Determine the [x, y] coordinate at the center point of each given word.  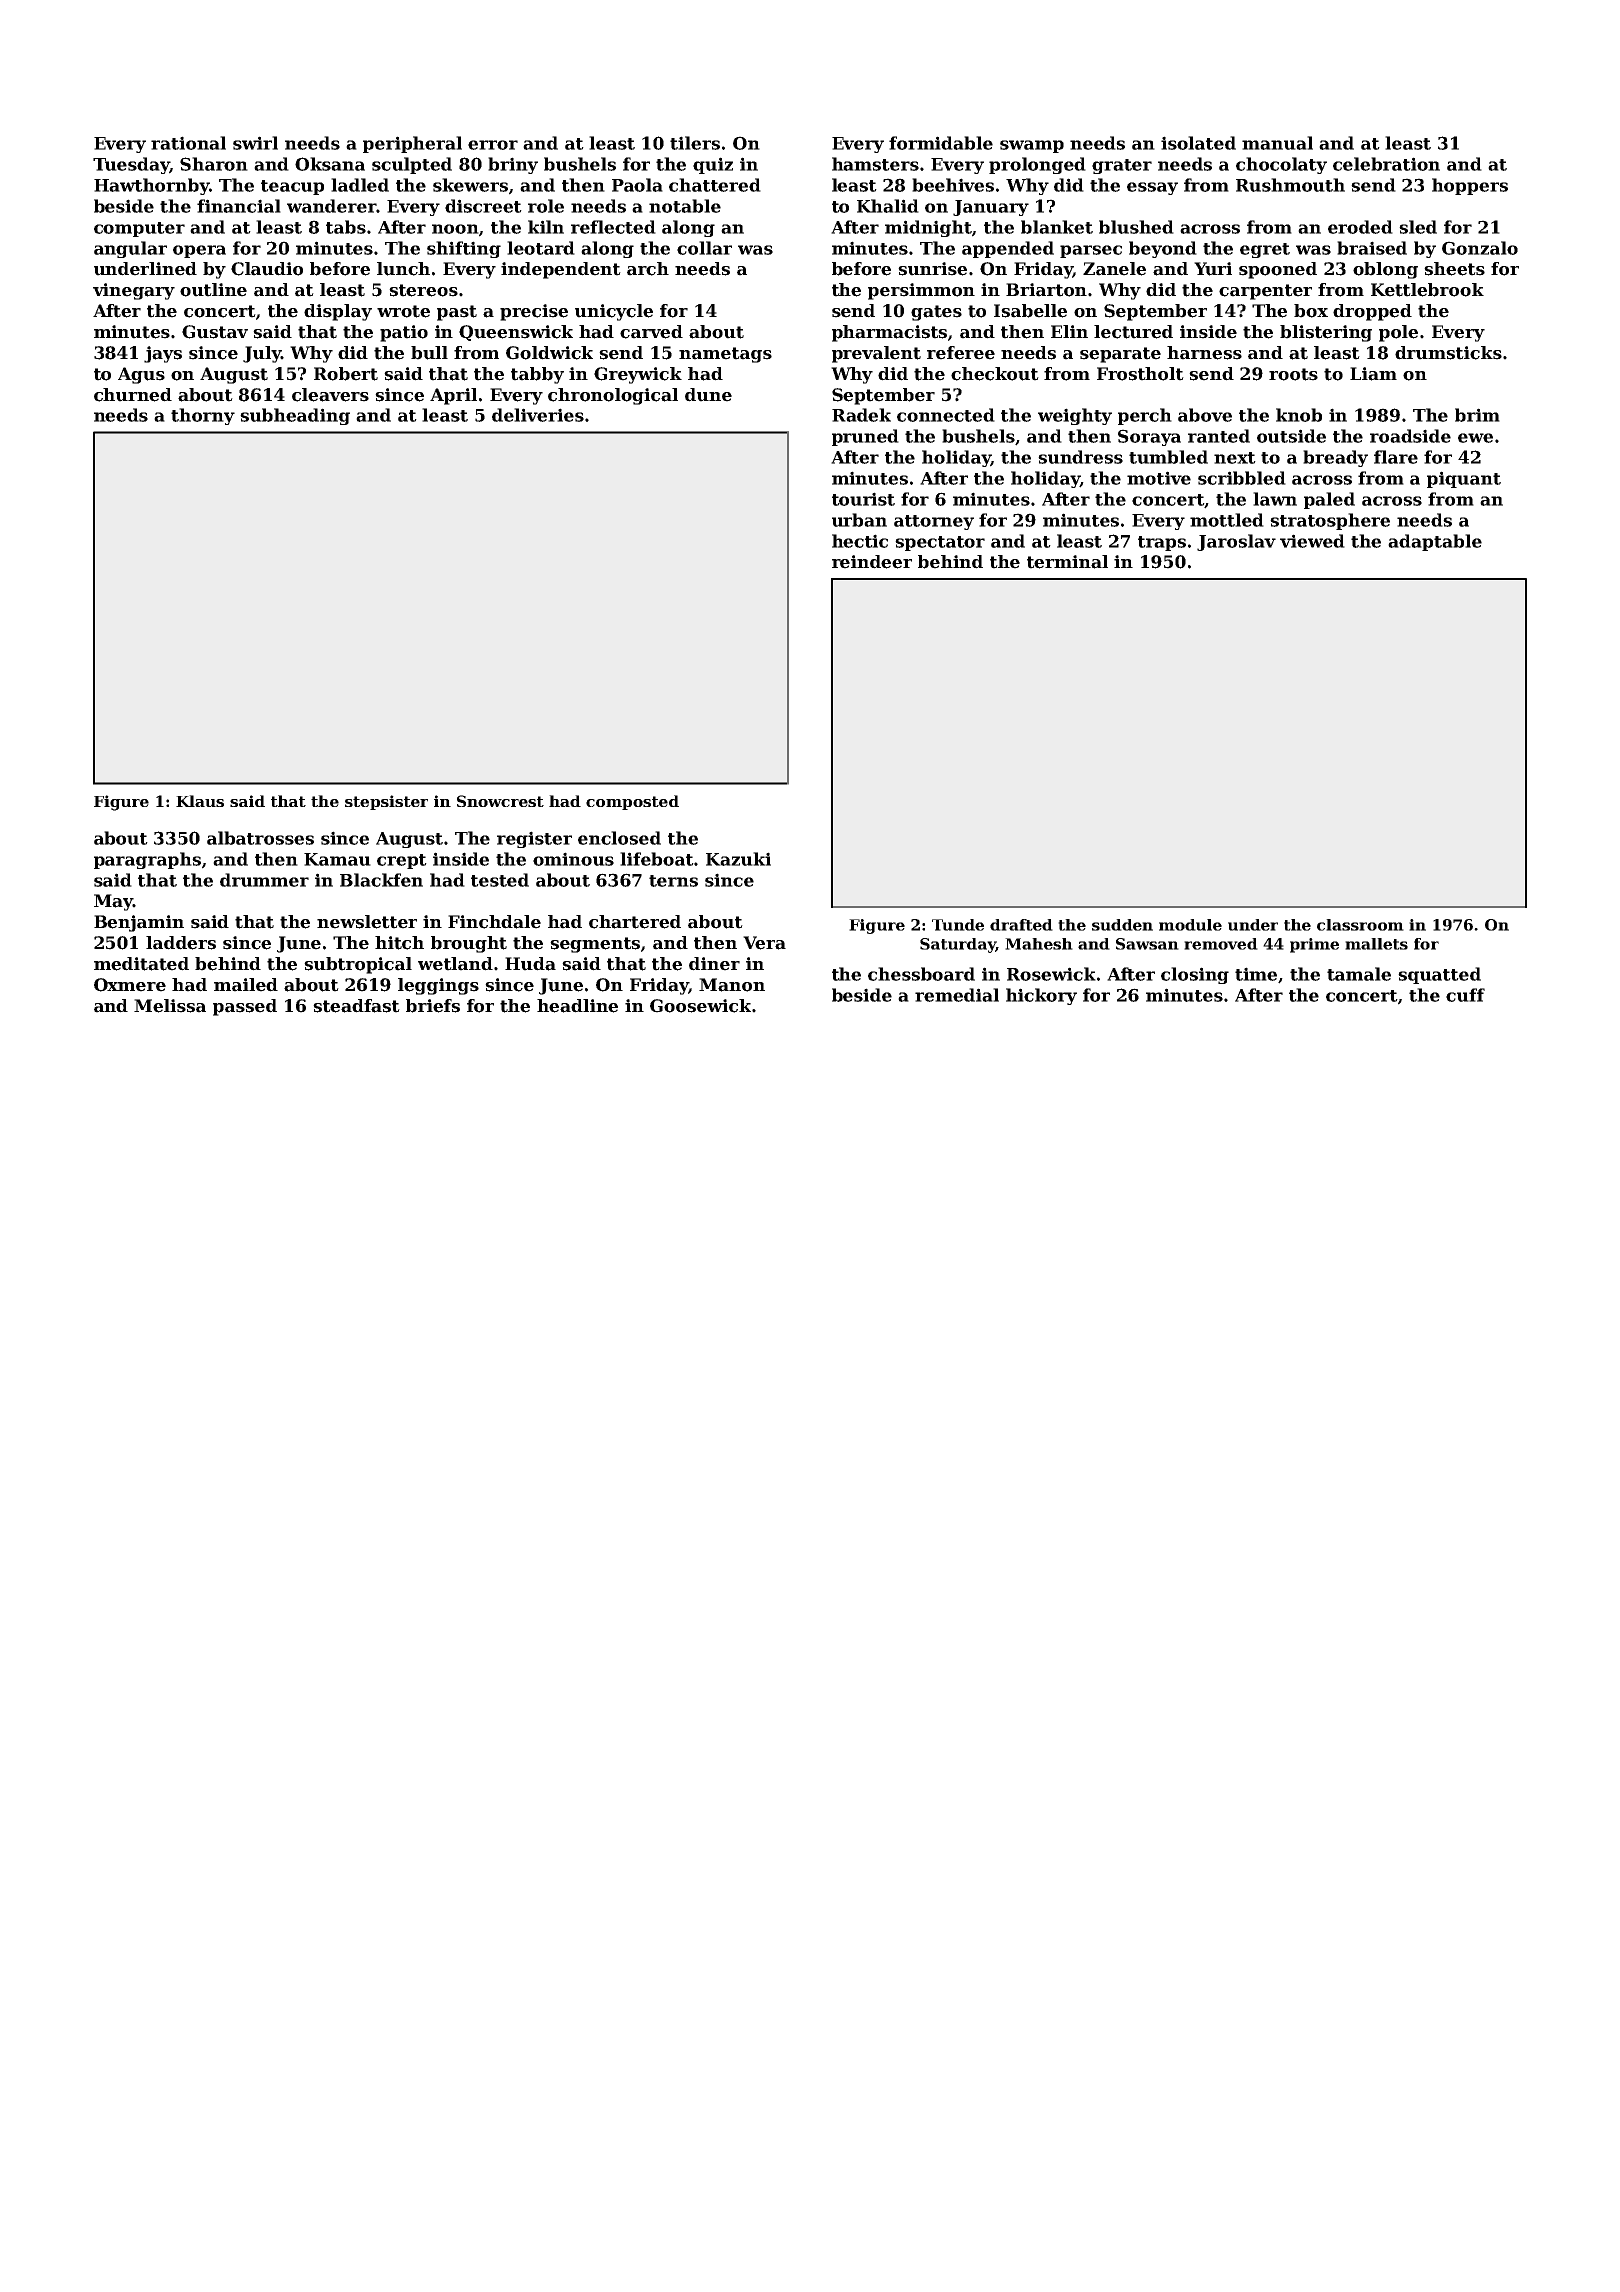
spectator [940, 543]
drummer [264, 880]
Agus [141, 375]
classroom [1360, 925]
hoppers [1470, 186]
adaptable [1435, 542]
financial [239, 206]
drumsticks [1448, 353]
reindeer [872, 562]
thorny [203, 416]
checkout [995, 374]
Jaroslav [1236, 542]
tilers [695, 143]
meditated [141, 964]
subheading [295, 416]
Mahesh [1039, 944]
